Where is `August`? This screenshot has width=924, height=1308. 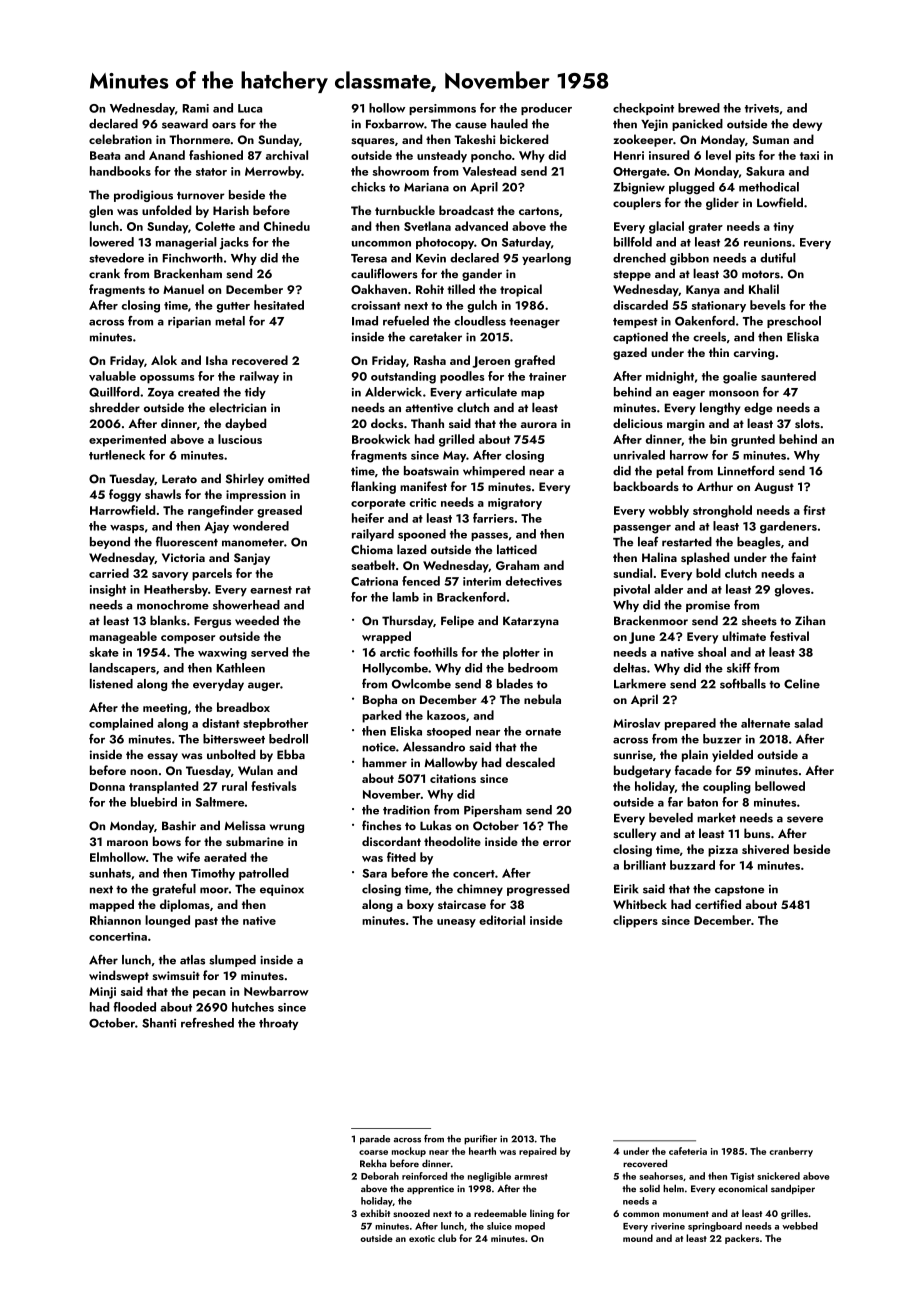 August is located at coordinates (774, 488).
